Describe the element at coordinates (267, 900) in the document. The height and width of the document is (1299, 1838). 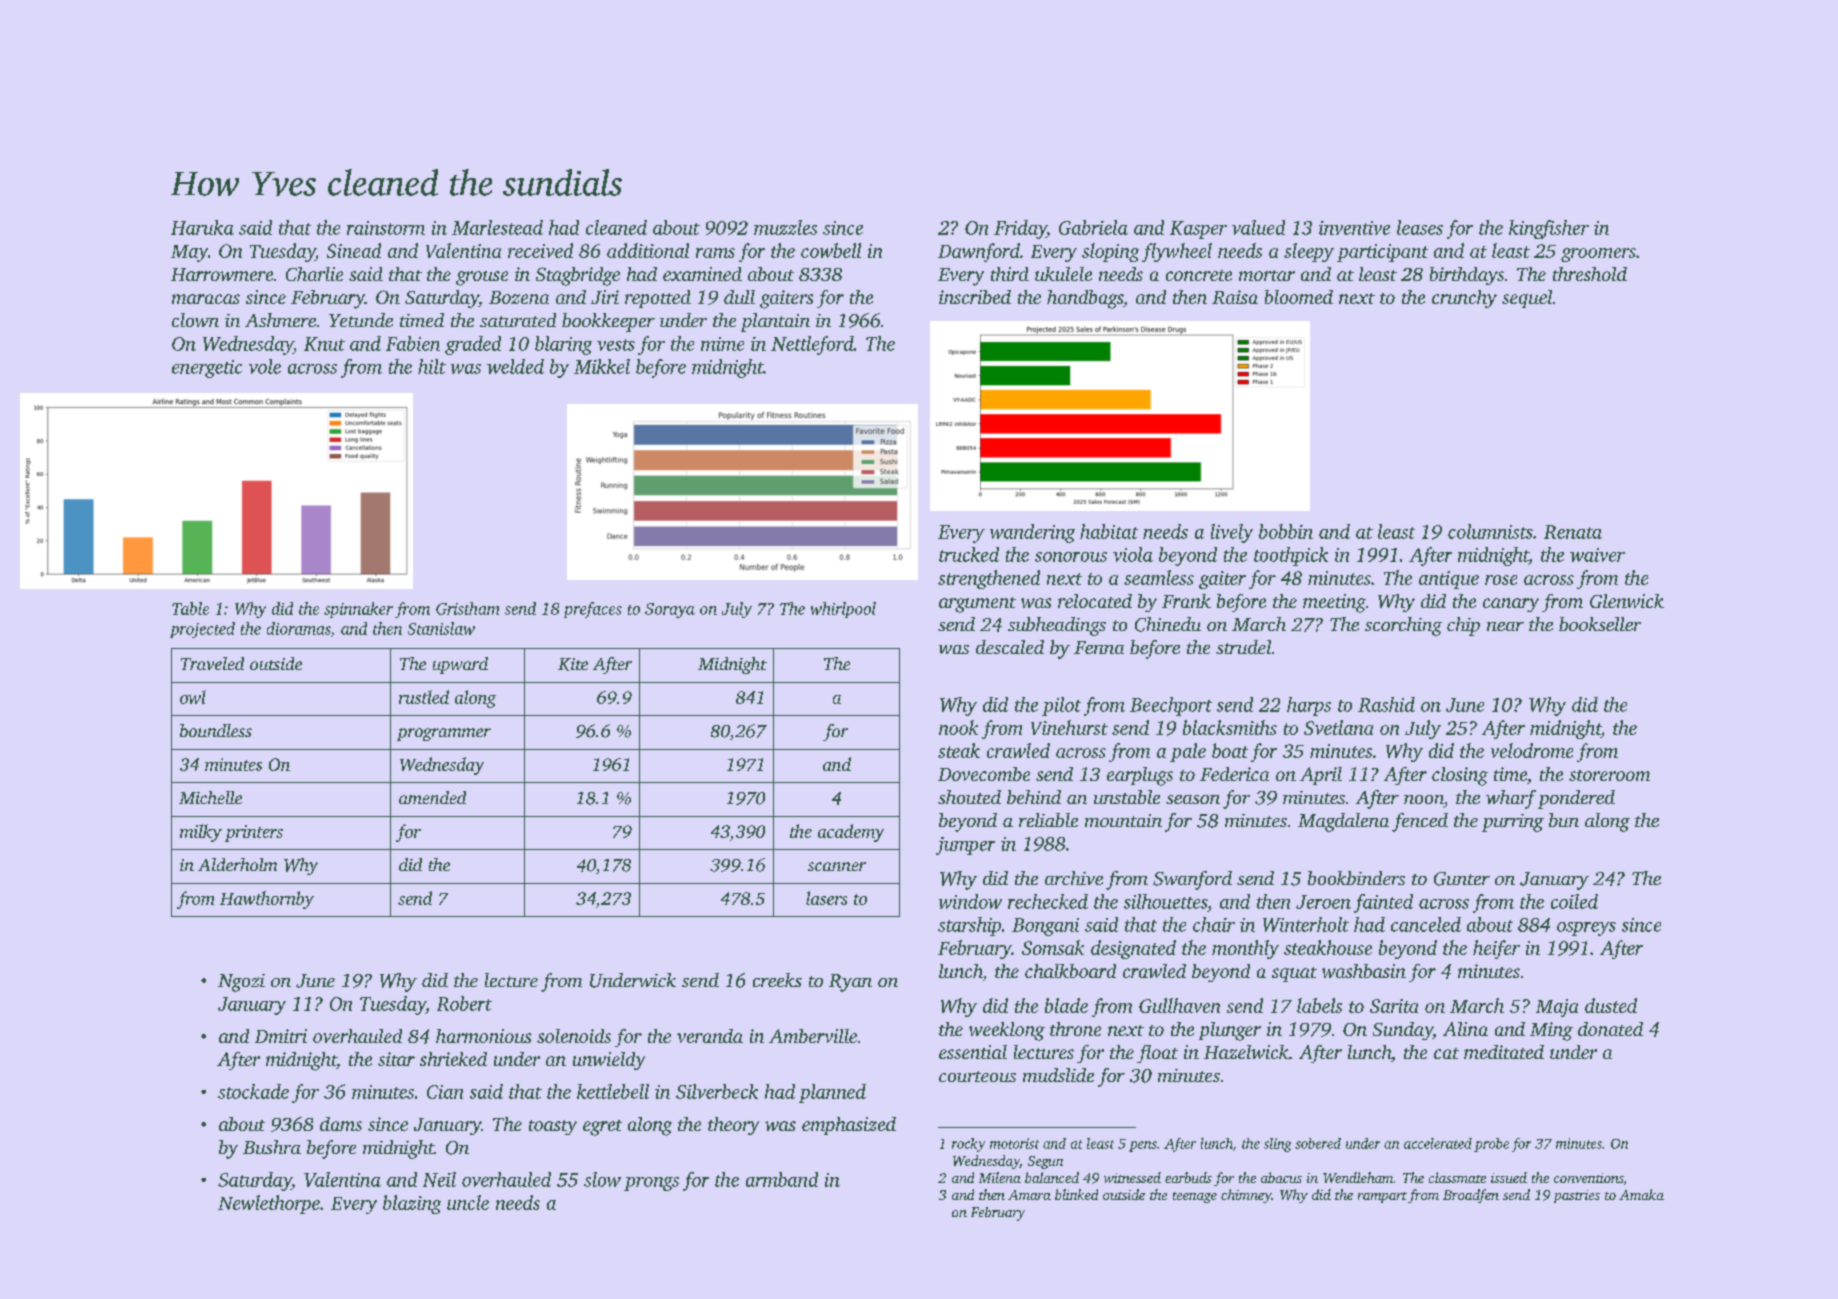
I see `Hawthornby` at that location.
